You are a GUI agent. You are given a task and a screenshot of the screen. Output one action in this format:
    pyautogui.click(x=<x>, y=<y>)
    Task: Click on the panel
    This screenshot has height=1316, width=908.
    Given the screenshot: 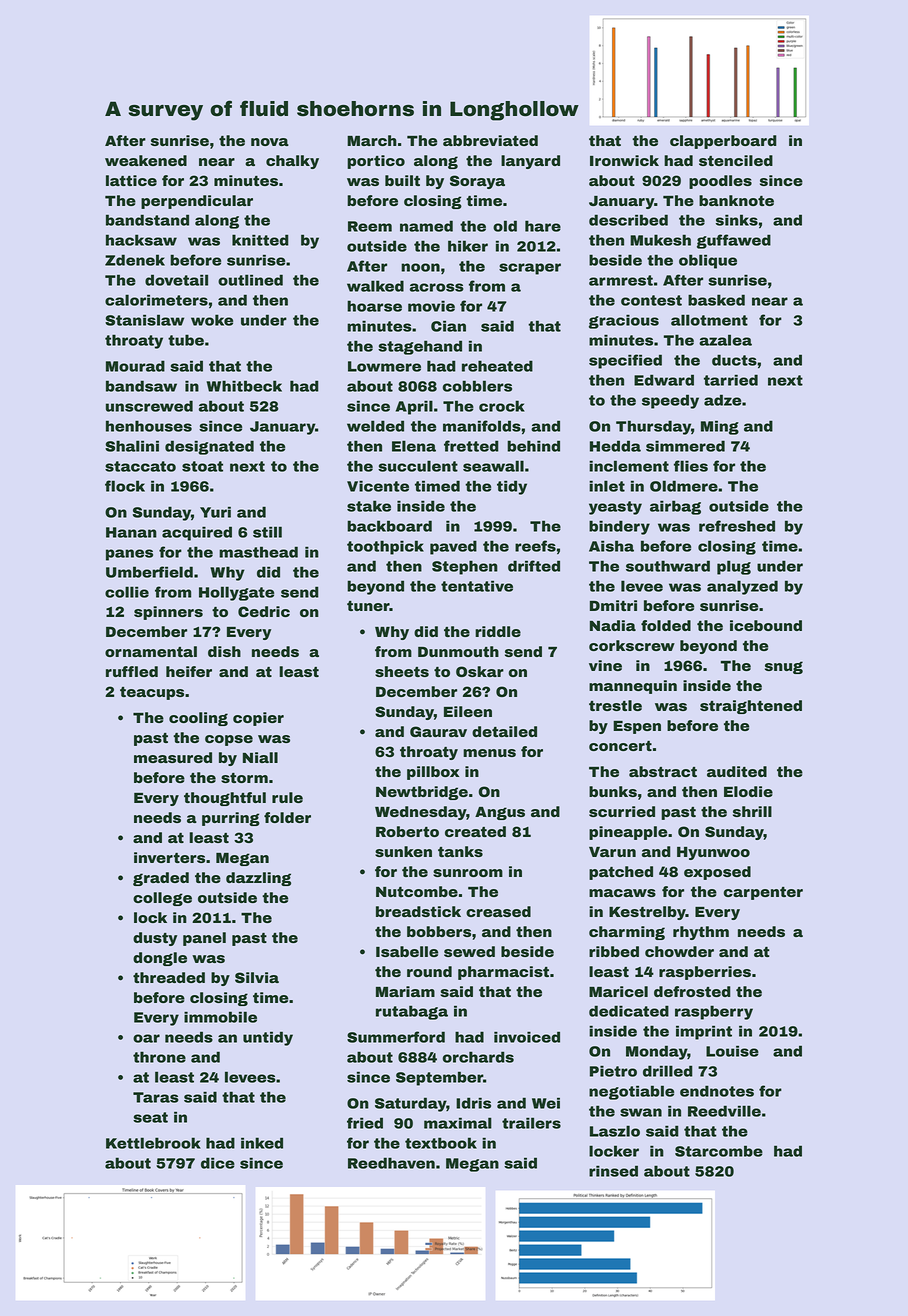 What is the action you would take?
    pyautogui.click(x=204, y=939)
